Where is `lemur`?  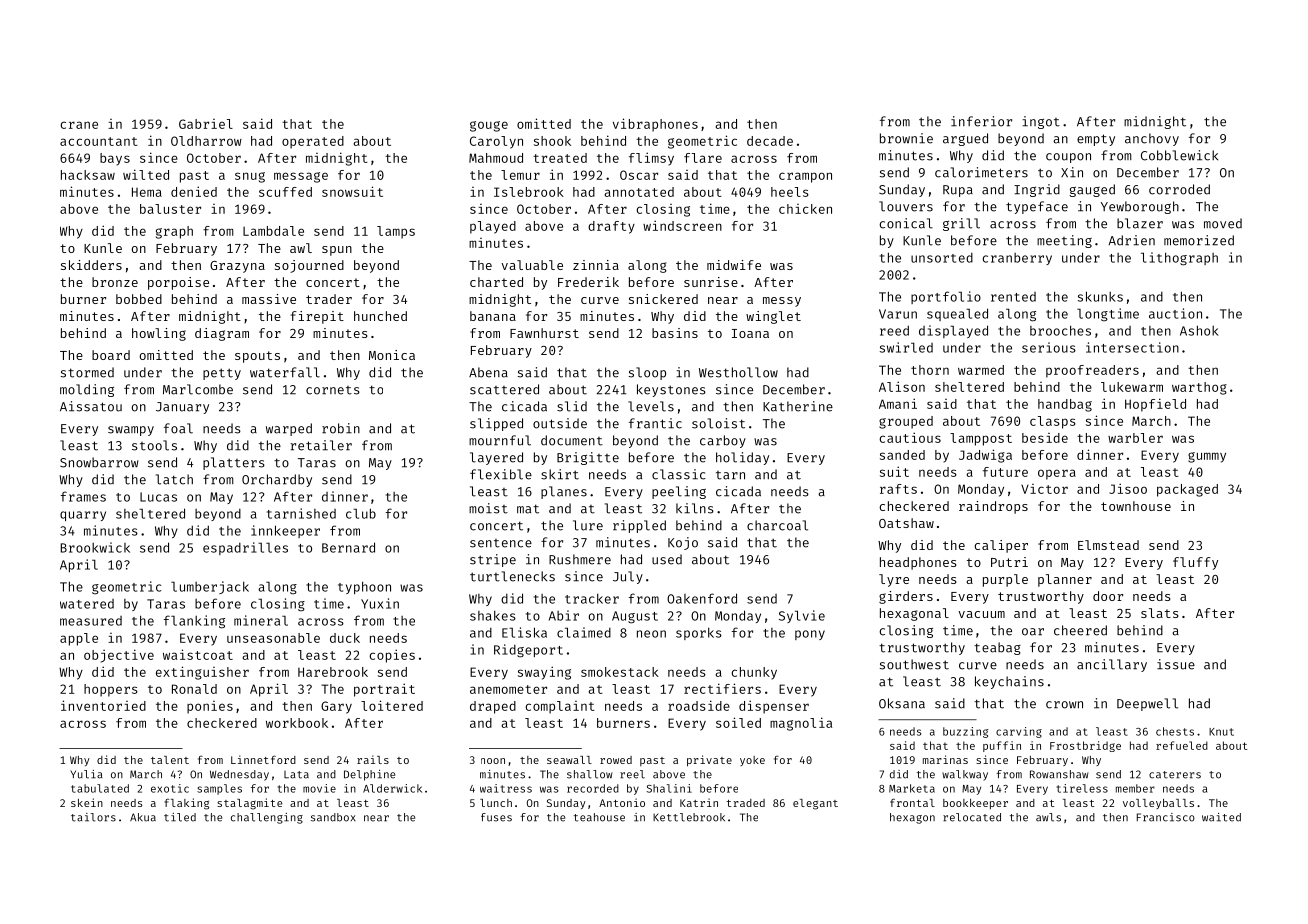
lemur is located at coordinates (520, 175).
